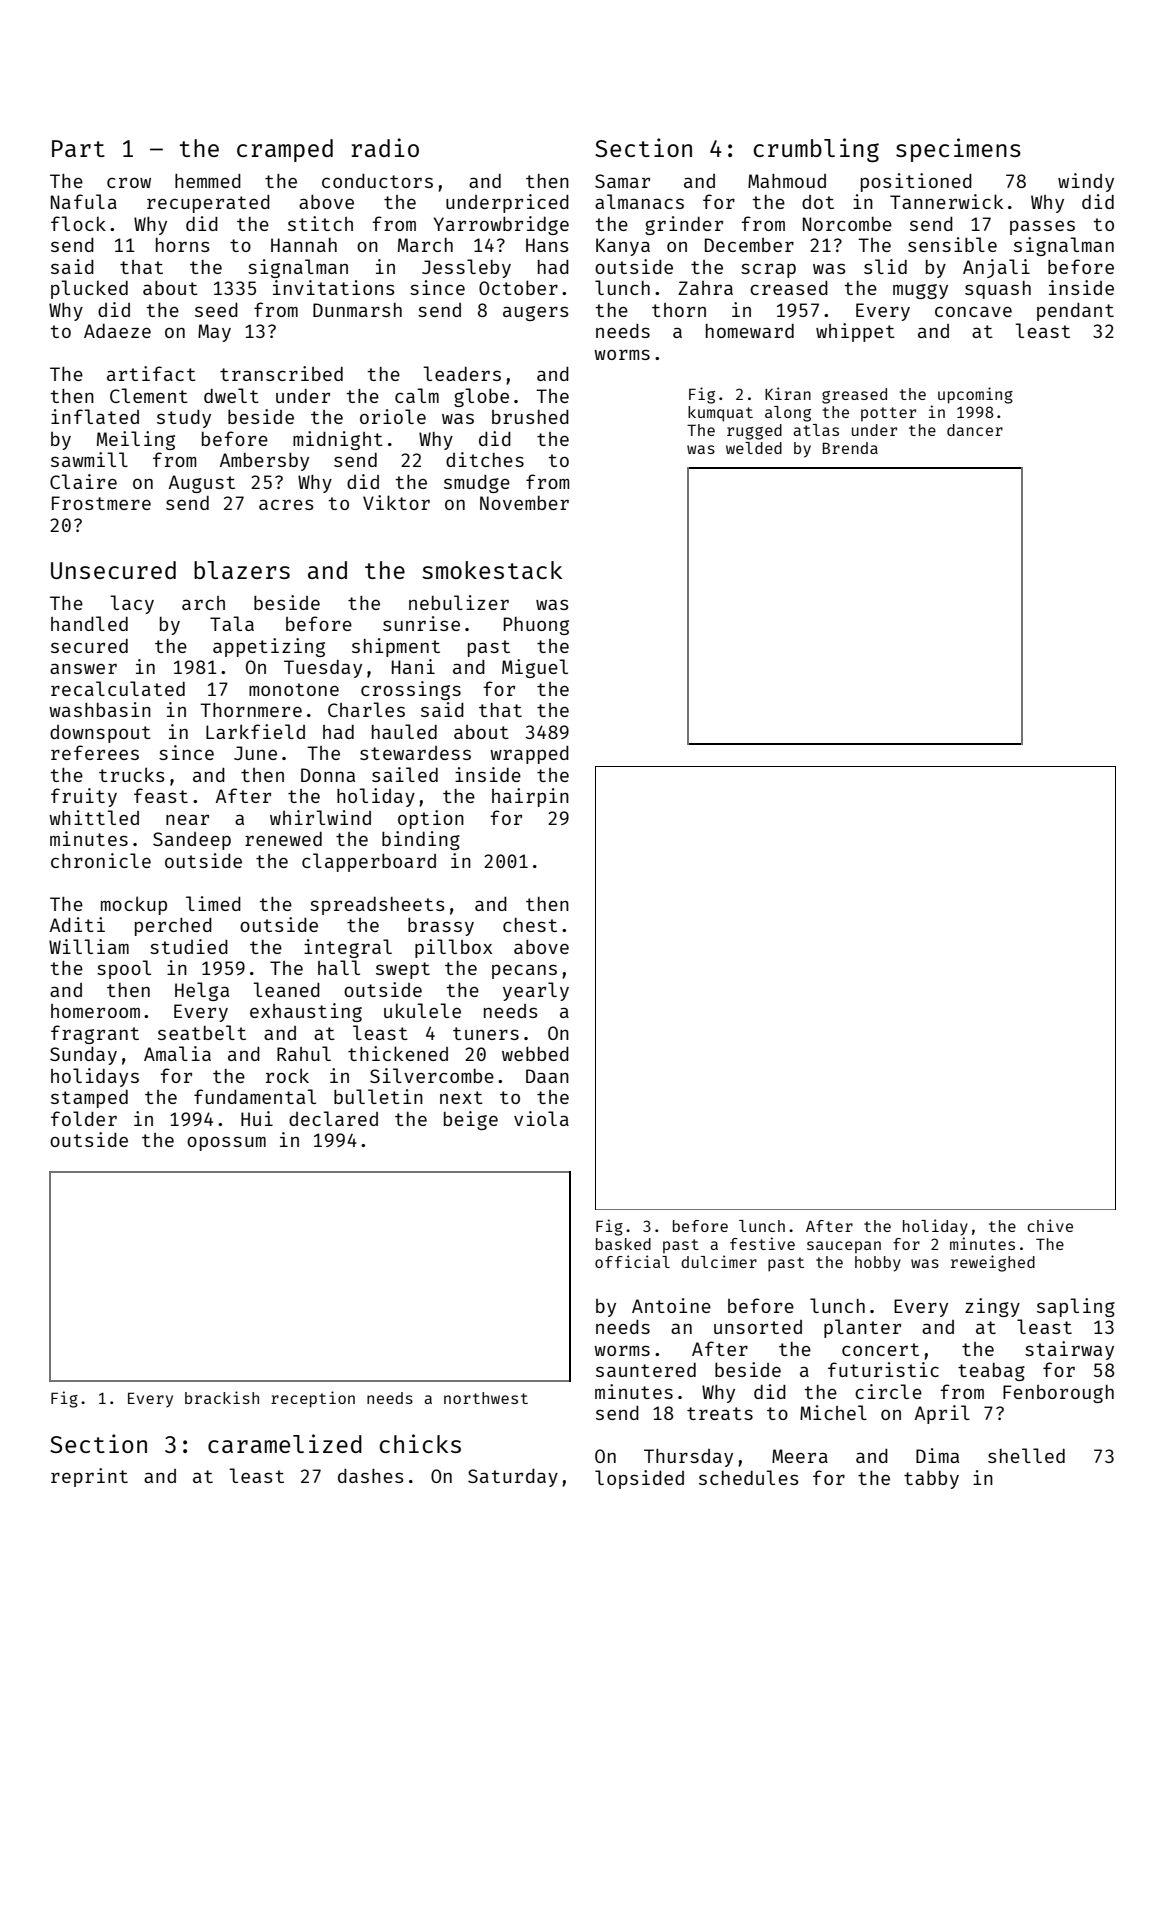 This page has height=1918, width=1165. What do you see at coordinates (232, 623) in the page?
I see `Tala` at bounding box center [232, 623].
